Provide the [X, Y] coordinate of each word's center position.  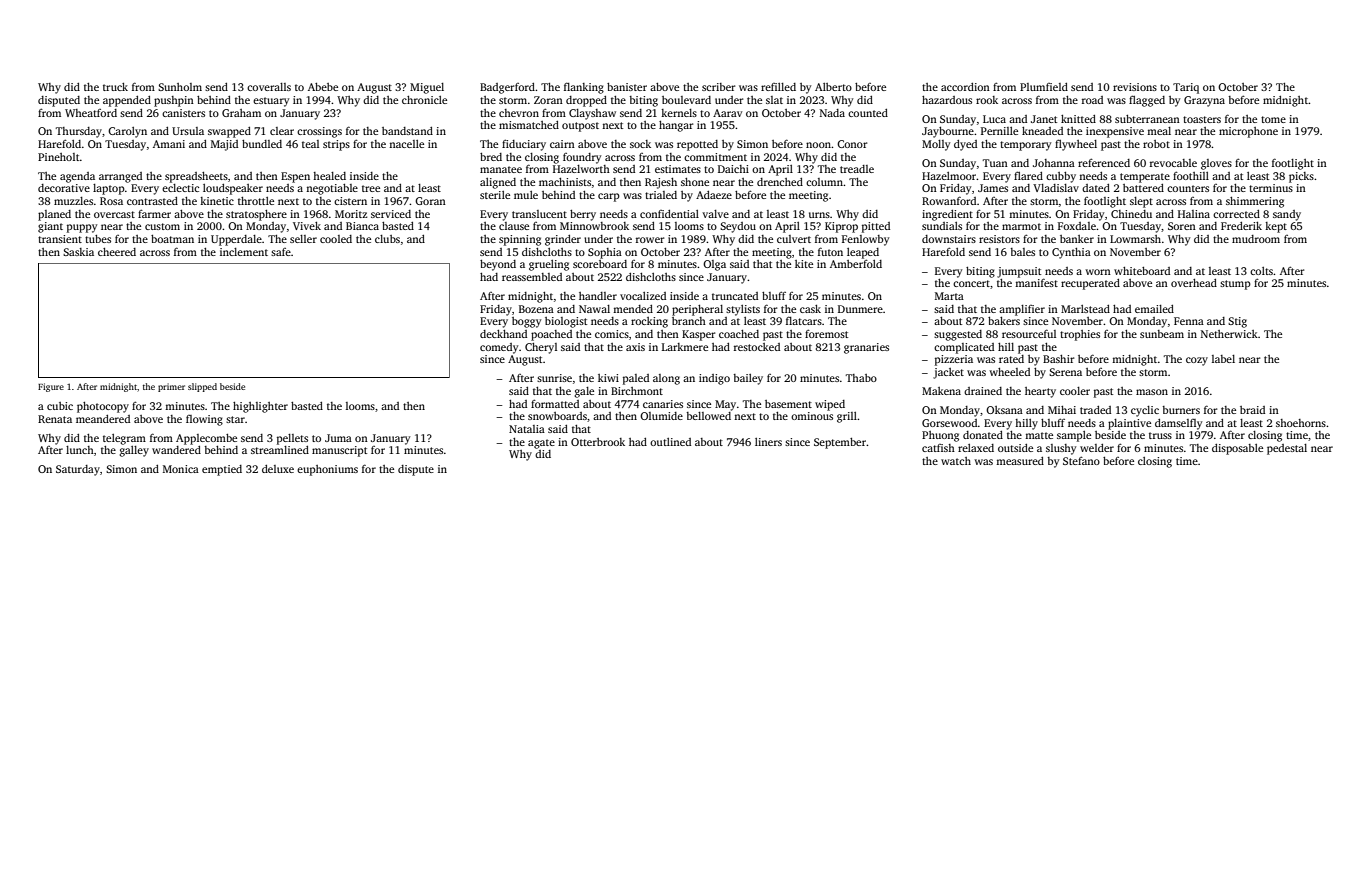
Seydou [738, 227]
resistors [999, 239]
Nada [832, 113]
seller [303, 239]
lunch [80, 450]
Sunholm [180, 87]
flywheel [1076, 145]
